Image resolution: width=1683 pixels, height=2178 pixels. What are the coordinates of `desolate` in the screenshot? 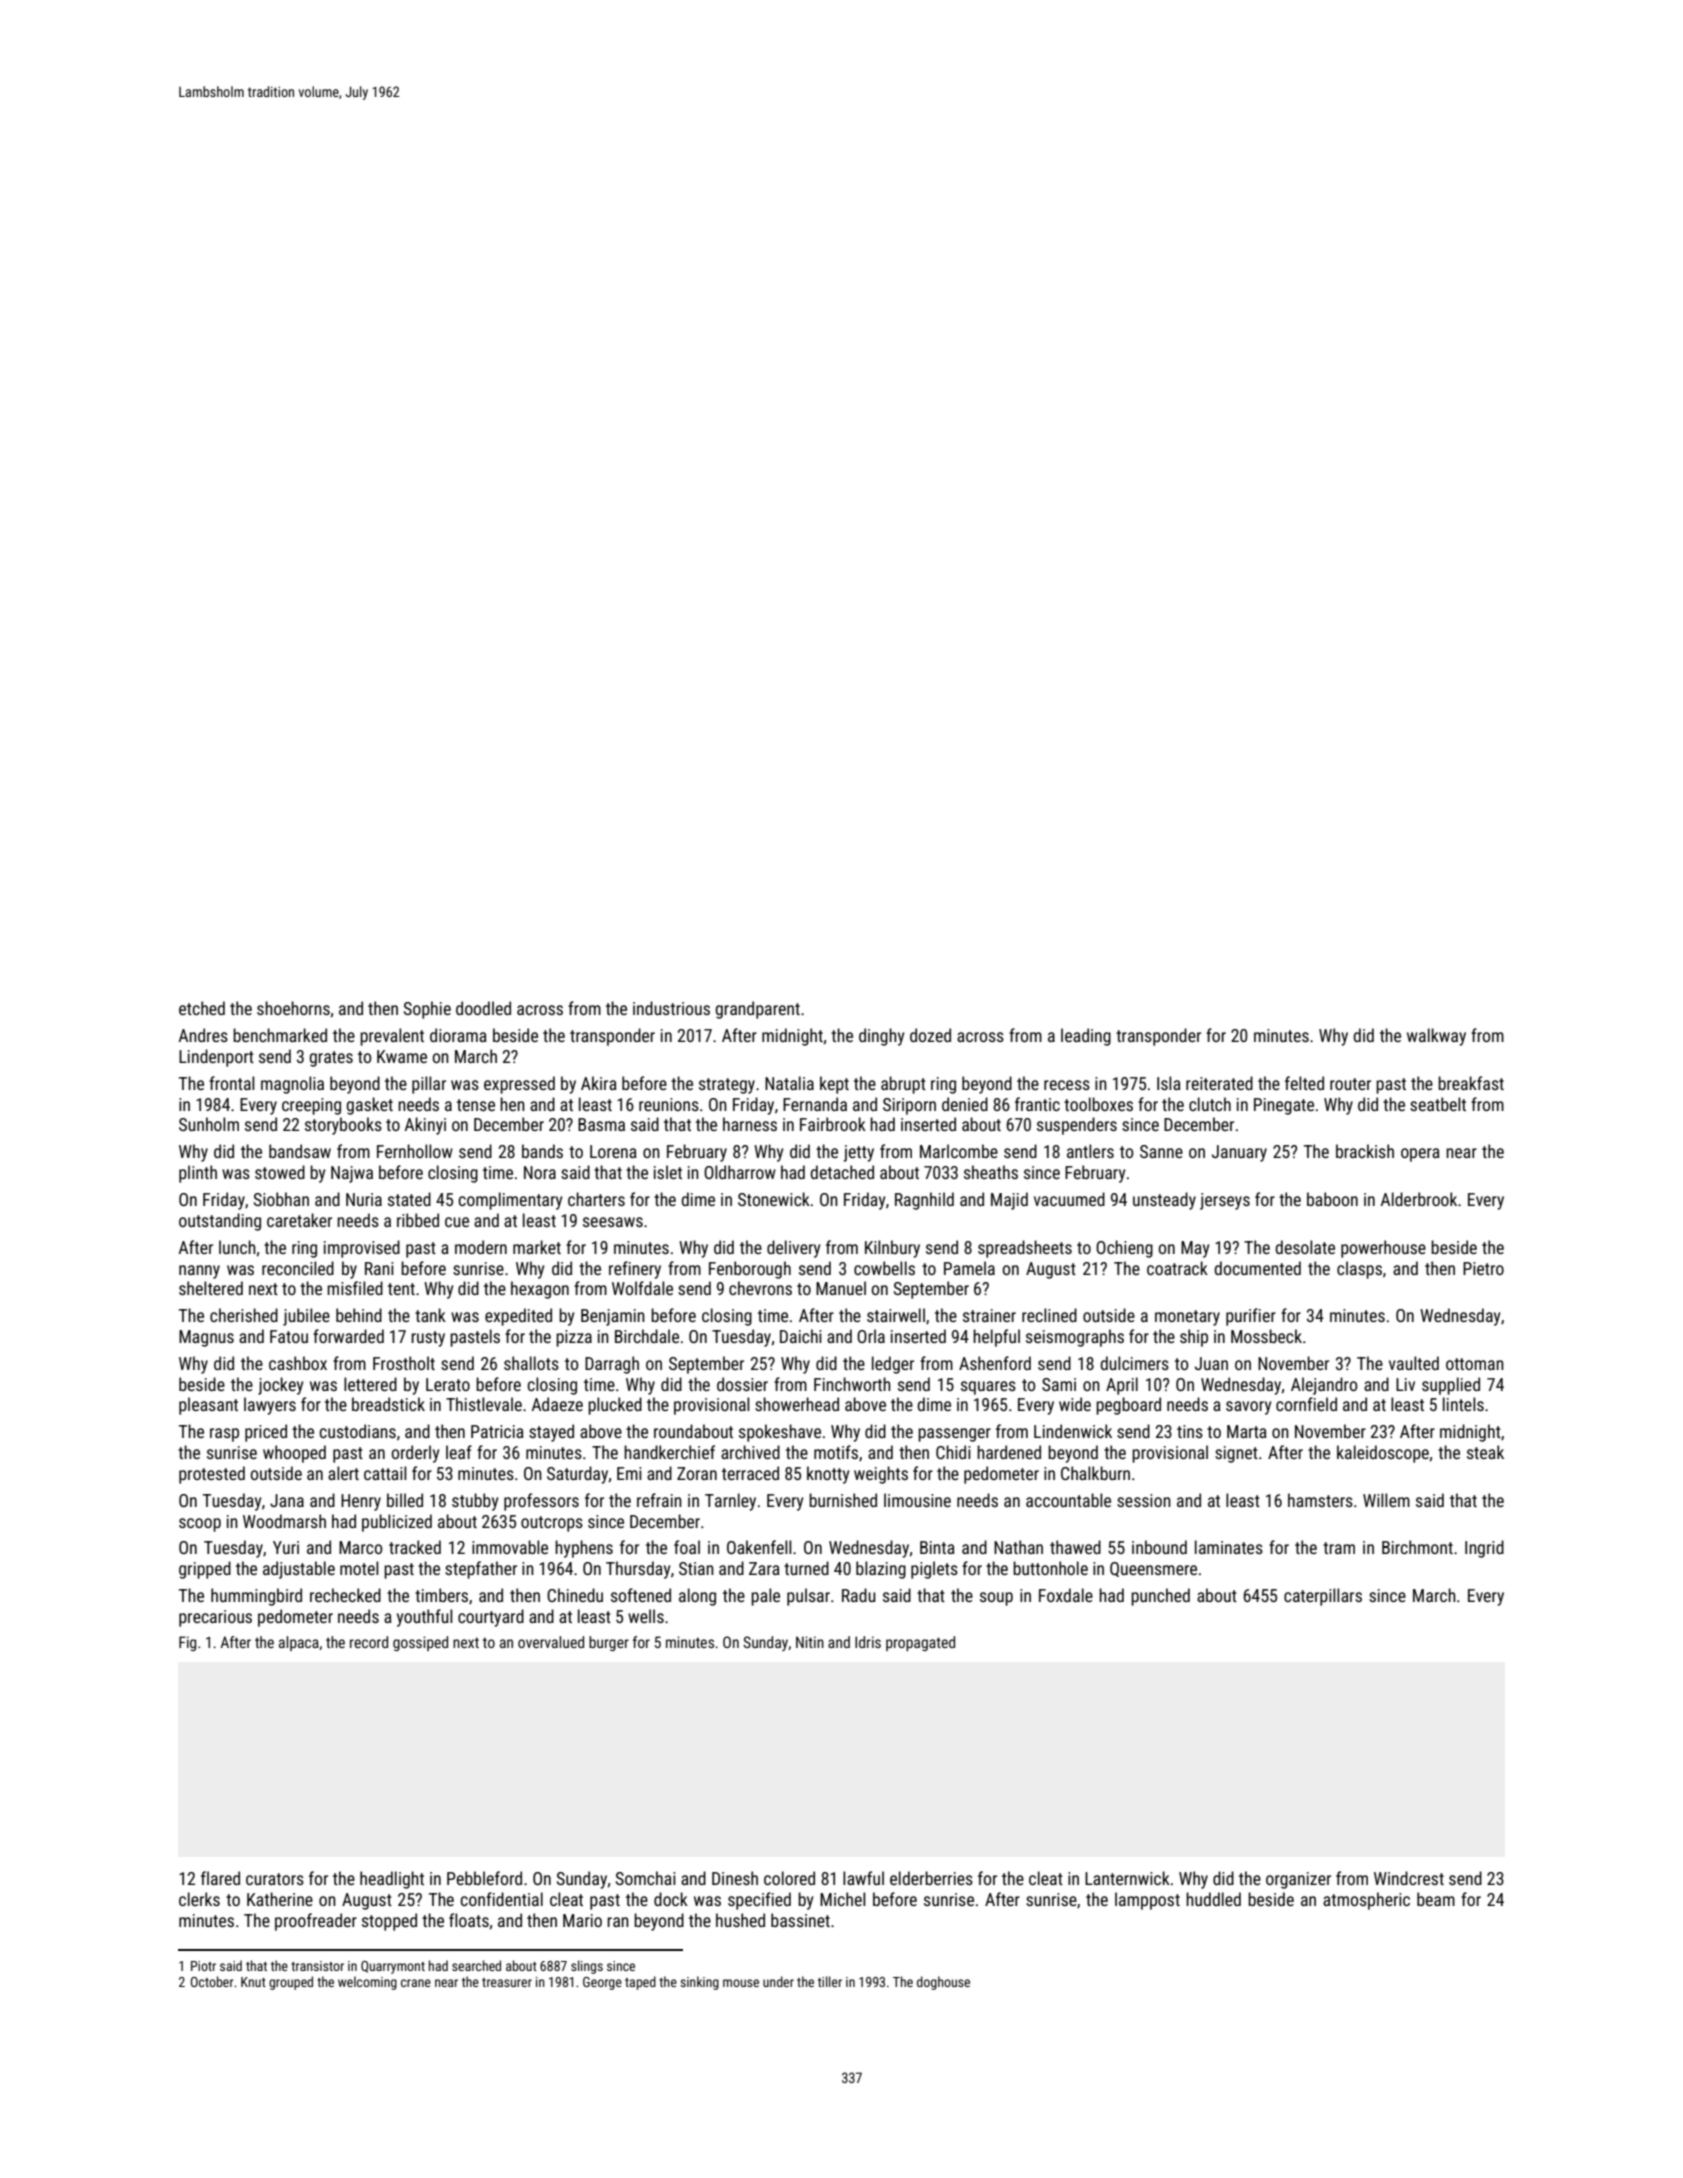 It's located at (1305, 1247).
